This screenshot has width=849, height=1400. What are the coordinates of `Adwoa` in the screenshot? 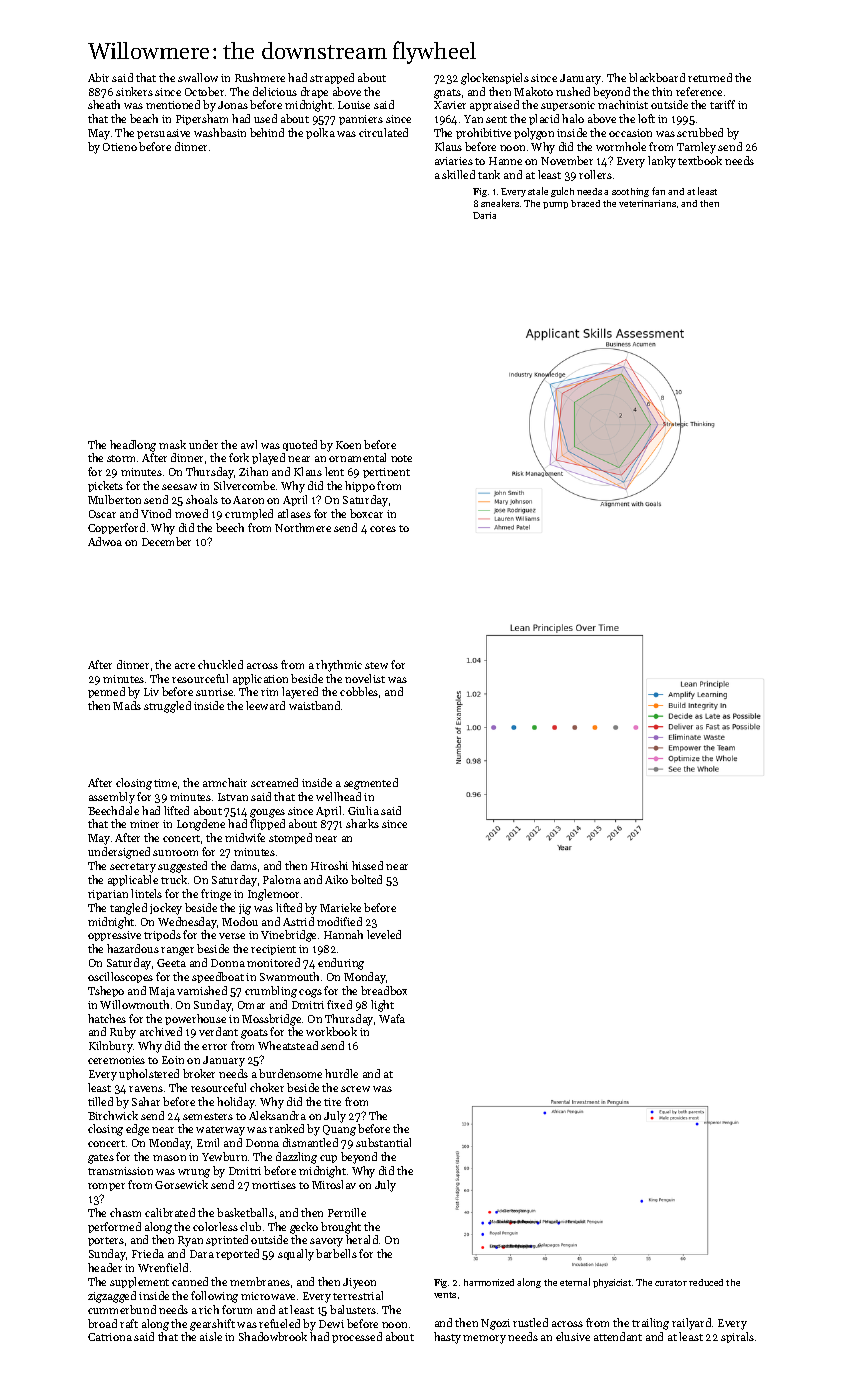 It's located at (105, 541).
